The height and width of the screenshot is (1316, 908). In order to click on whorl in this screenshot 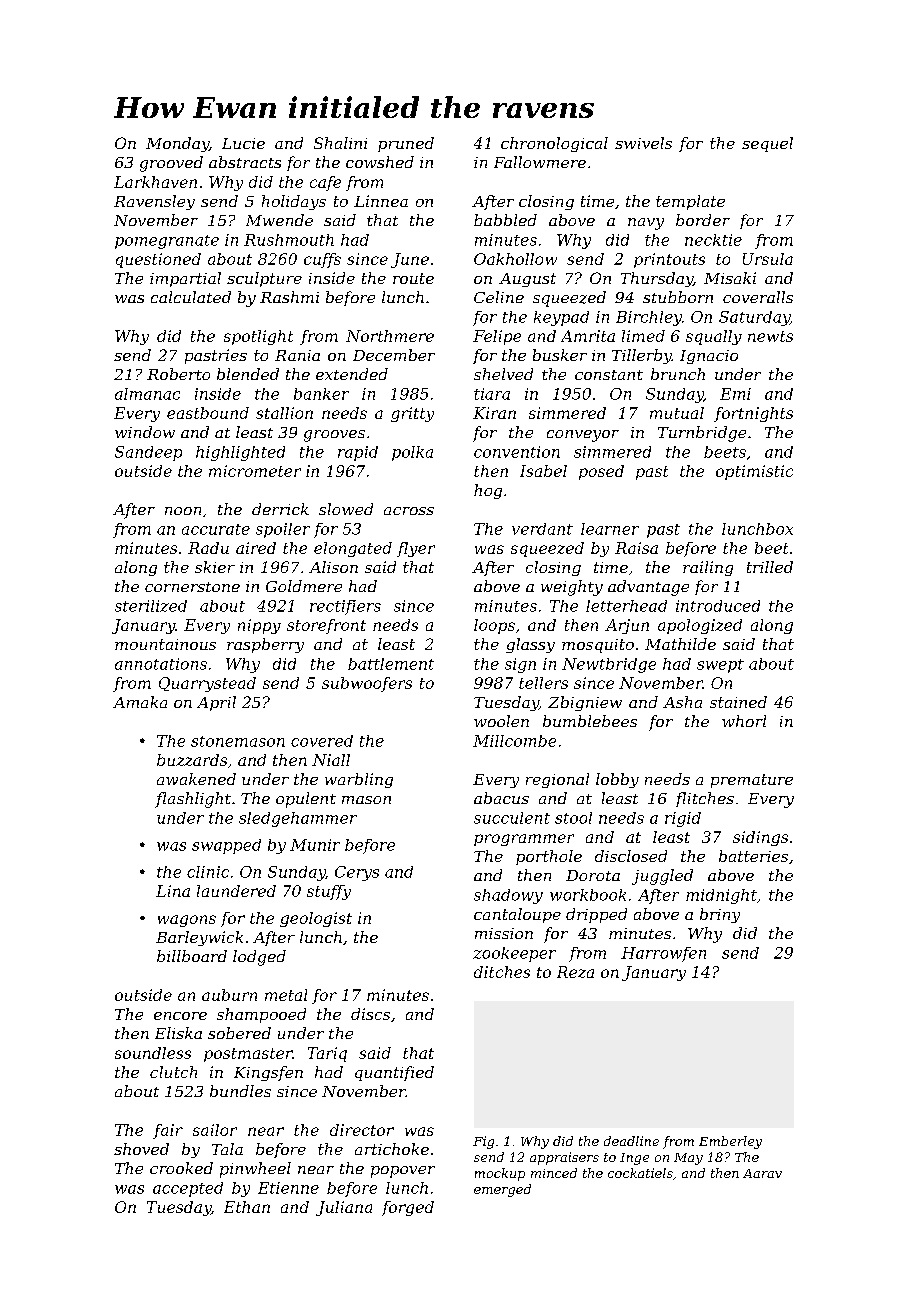, I will do `click(744, 721)`.
